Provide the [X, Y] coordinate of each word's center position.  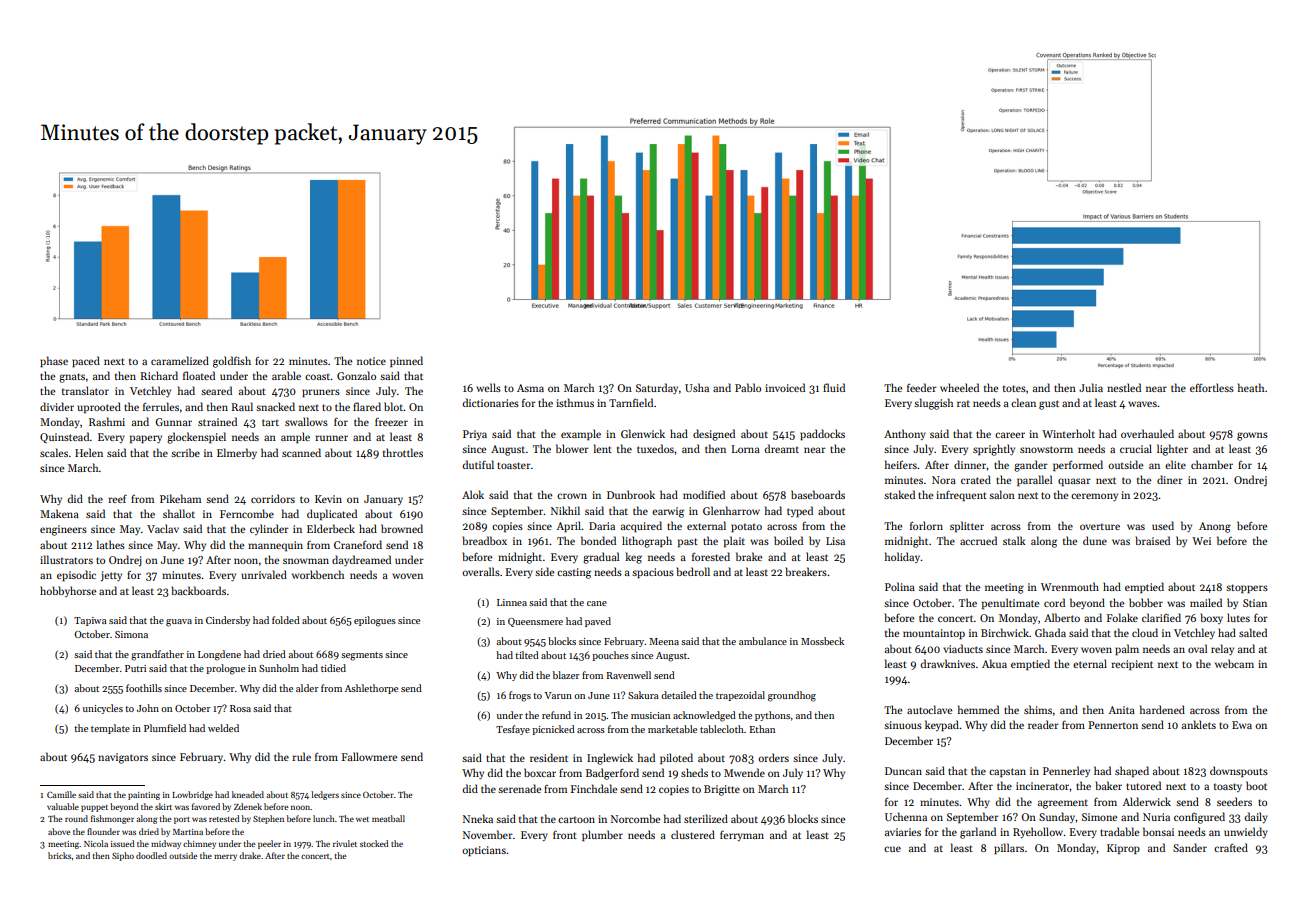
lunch [324, 818]
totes [1014, 388]
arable [286, 375]
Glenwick [643, 433]
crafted [1231, 847]
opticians [484, 851]
